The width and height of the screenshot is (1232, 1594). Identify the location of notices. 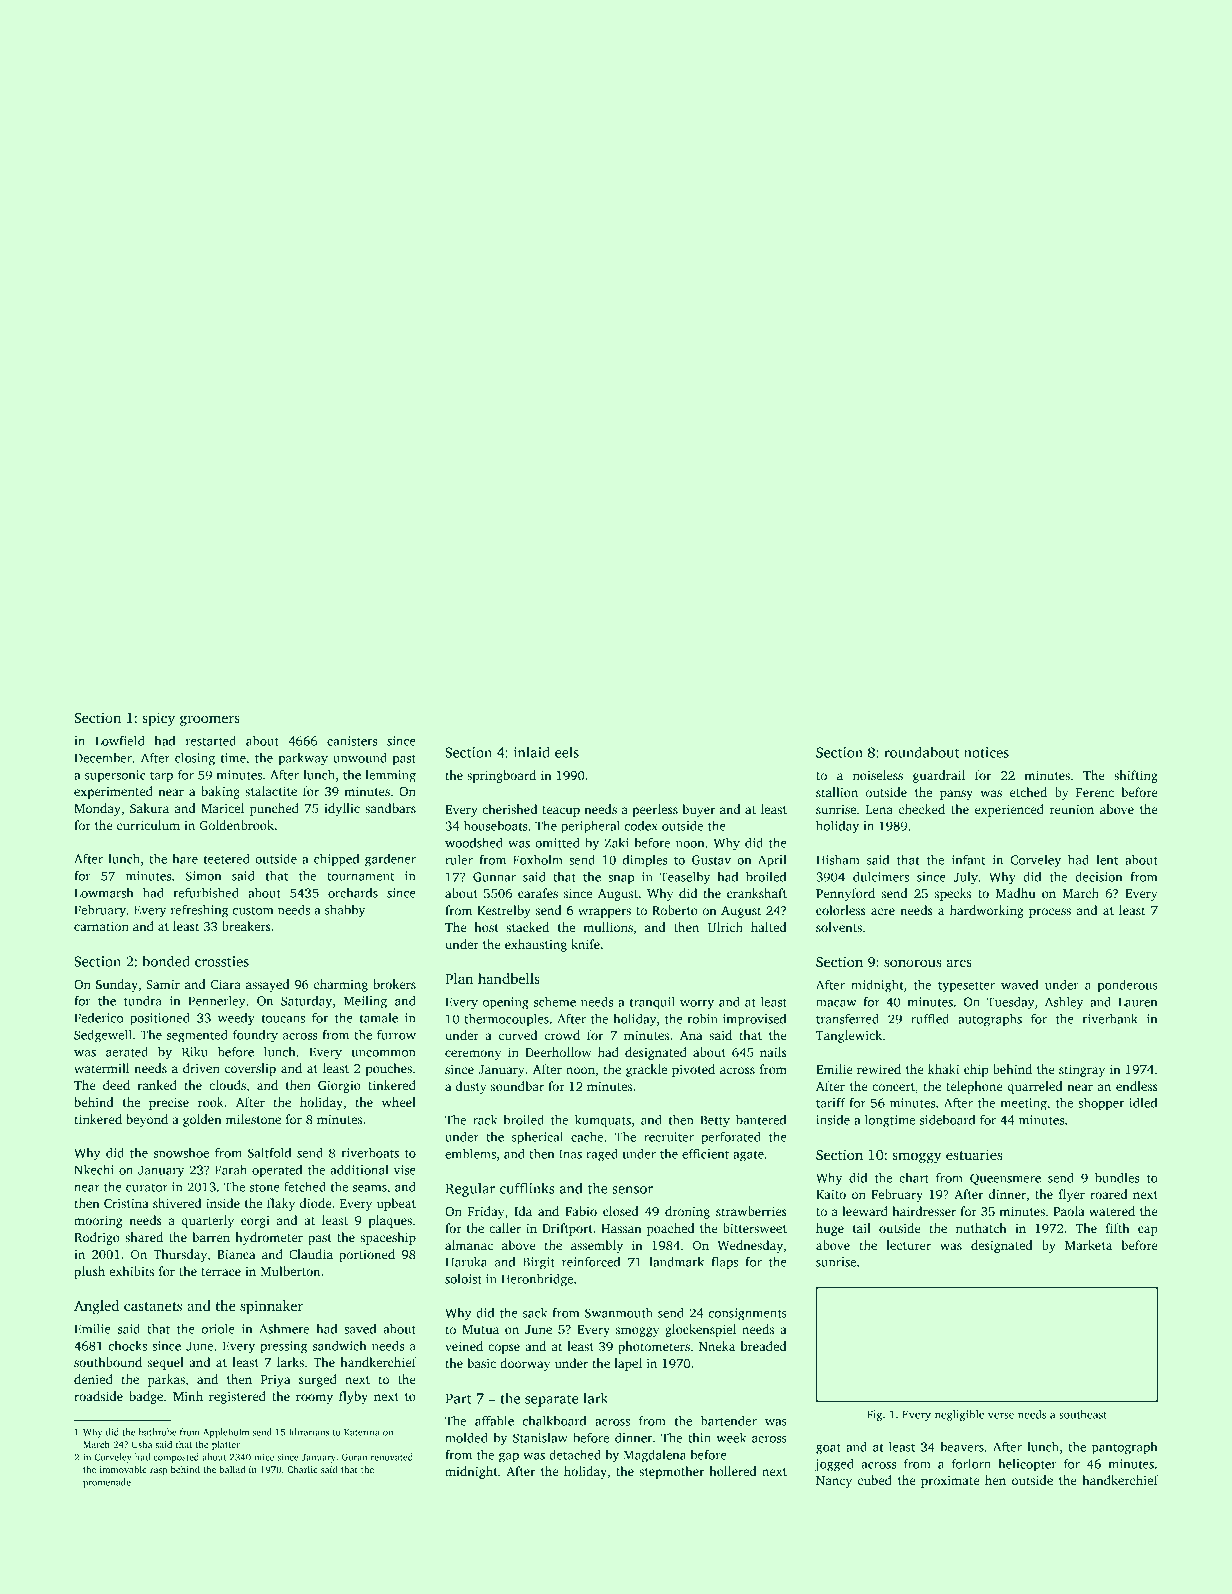
(986, 752).
